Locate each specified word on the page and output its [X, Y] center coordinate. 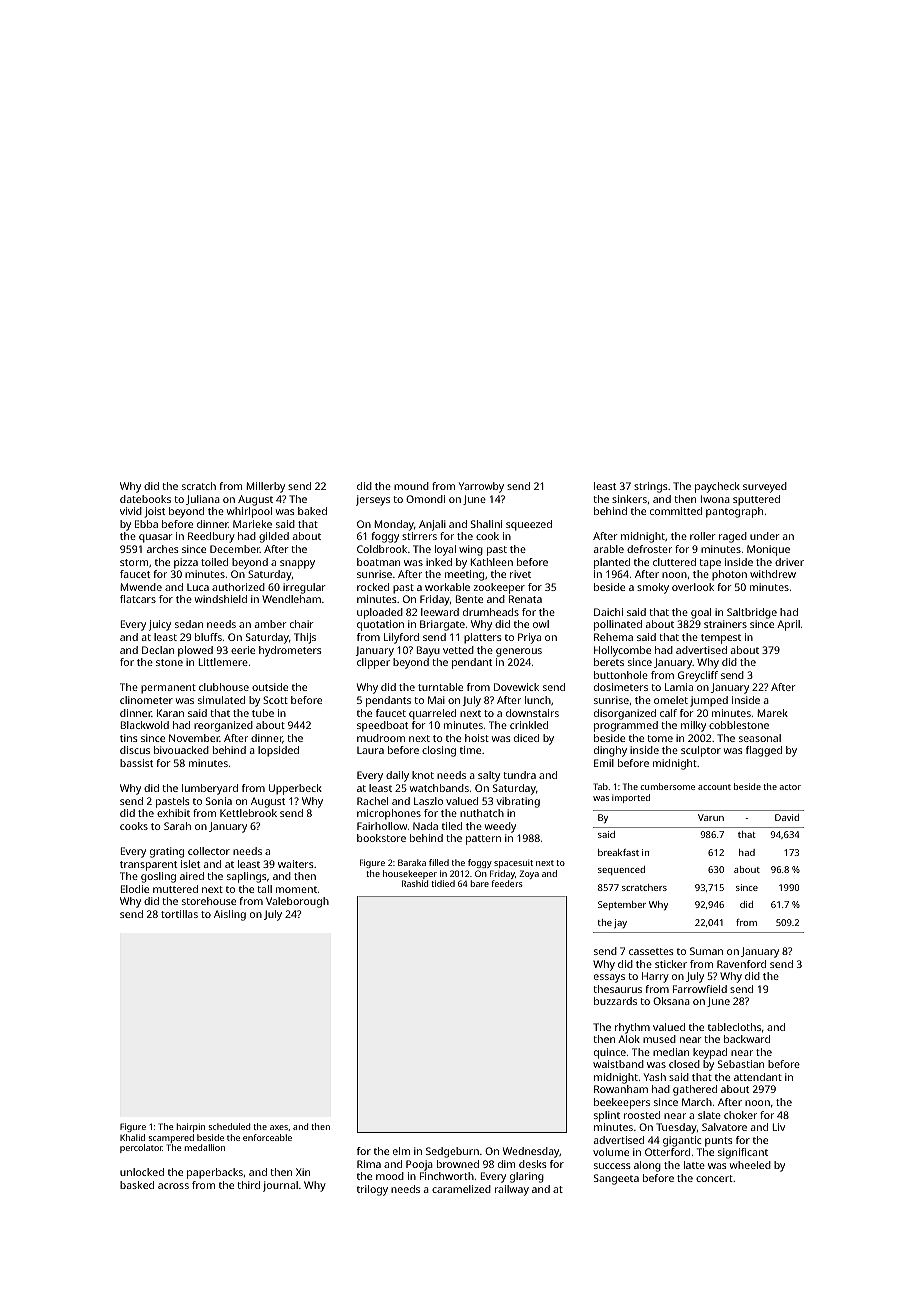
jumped [709, 701]
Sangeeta [616, 1179]
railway [512, 1190]
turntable [440, 687]
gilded [274, 537]
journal [280, 1186]
